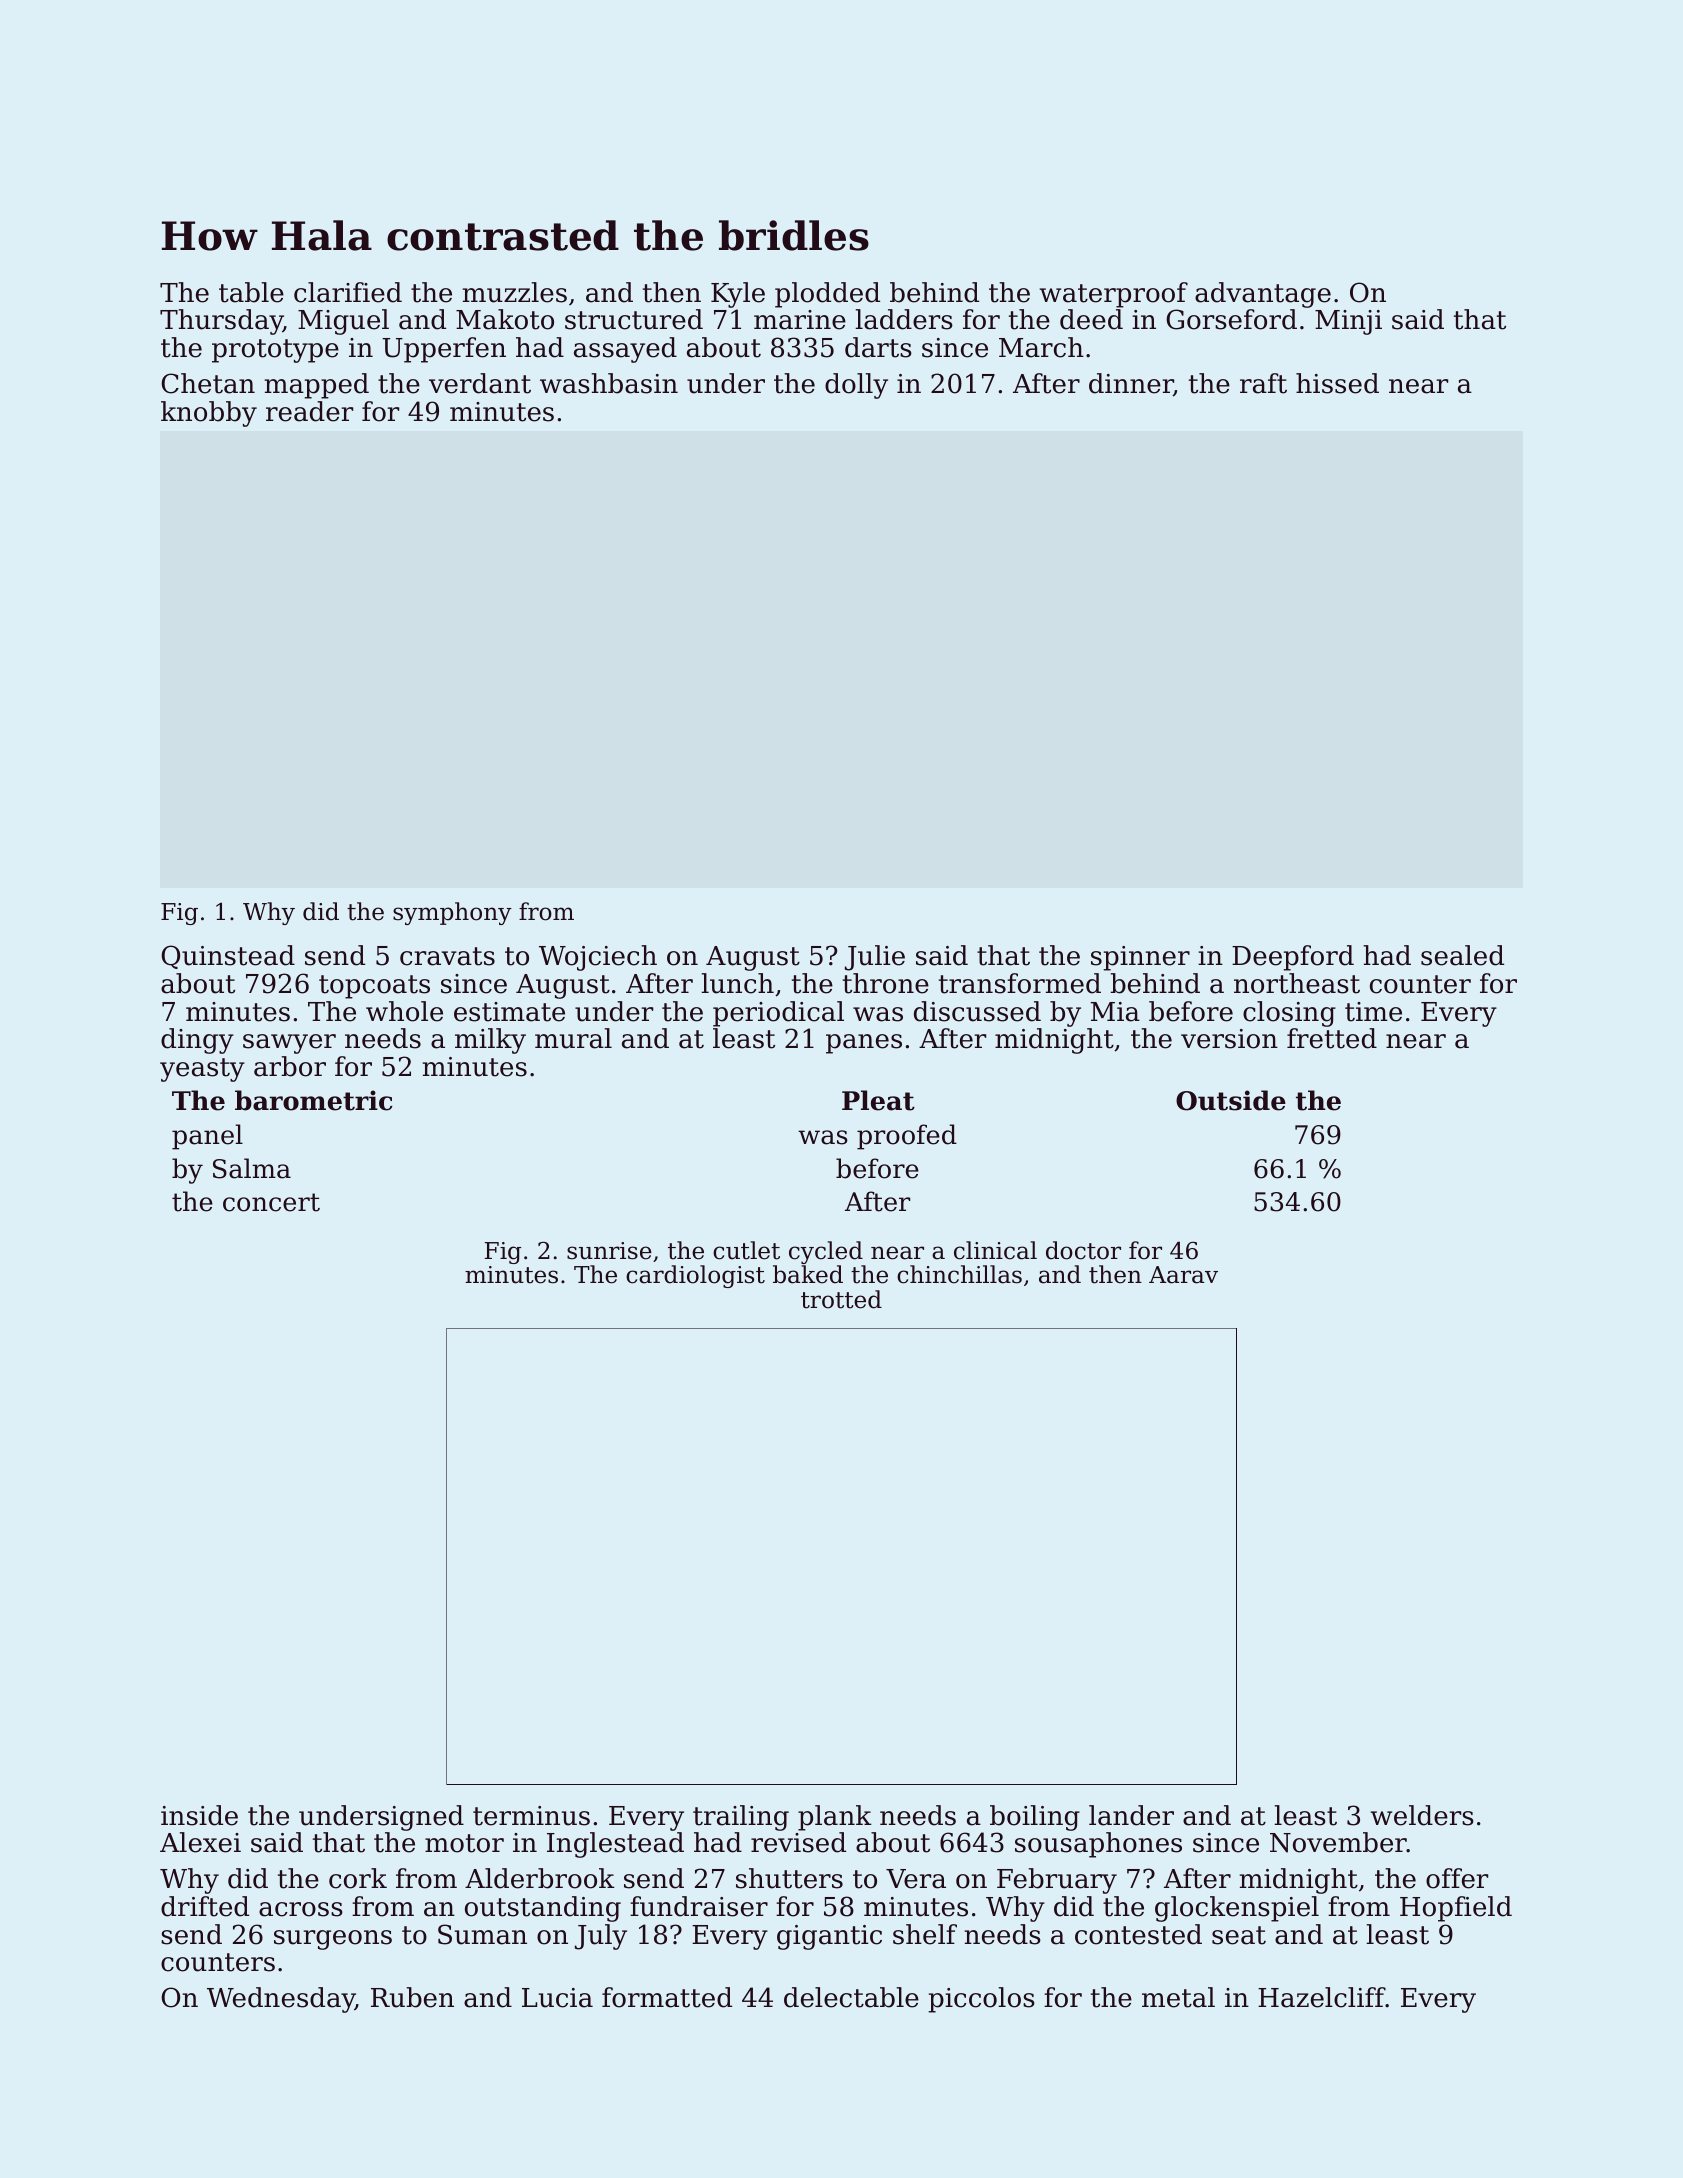  I want to click on Alexei, so click(200, 1842).
